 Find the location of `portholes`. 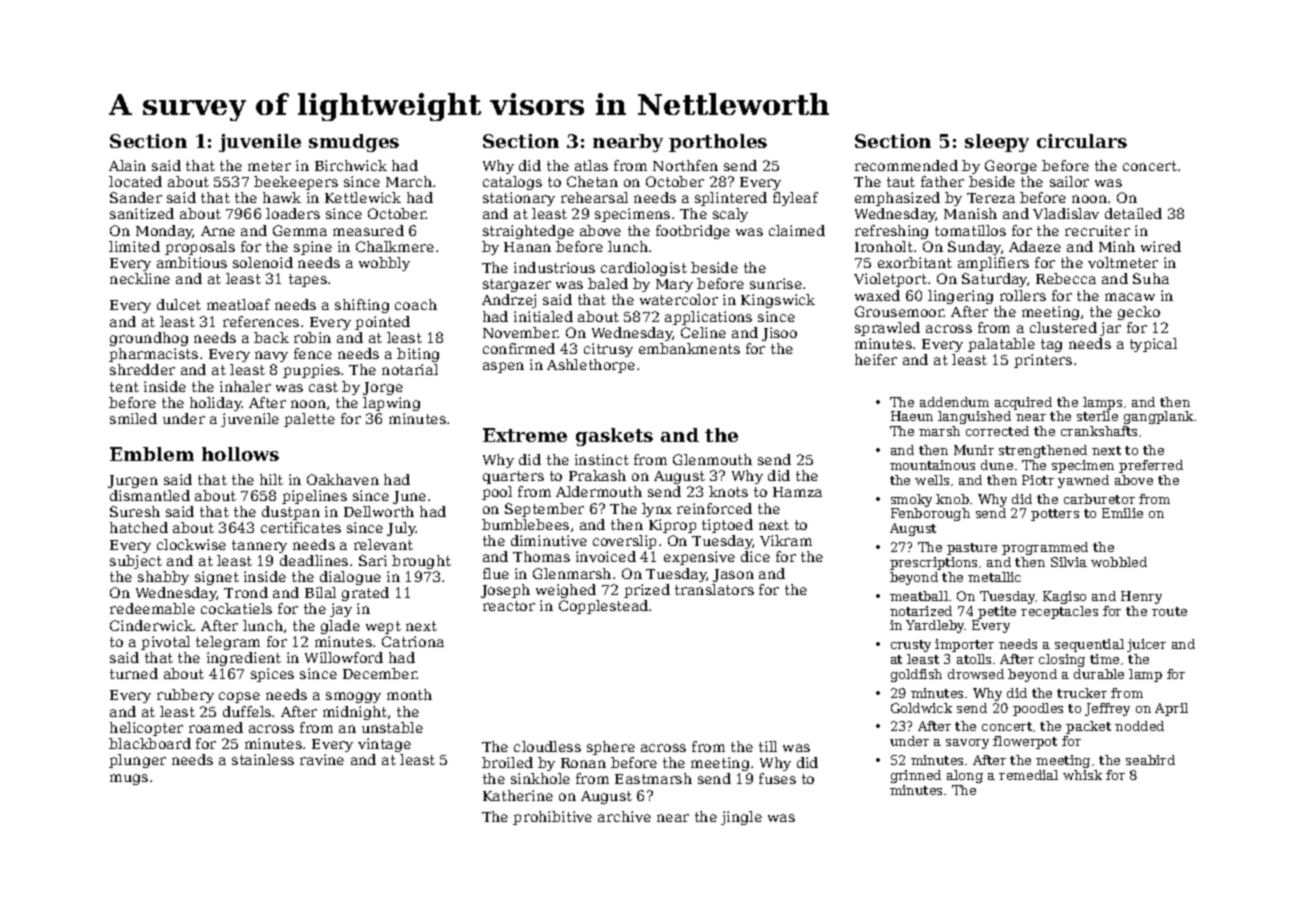

portholes is located at coordinates (718, 143).
